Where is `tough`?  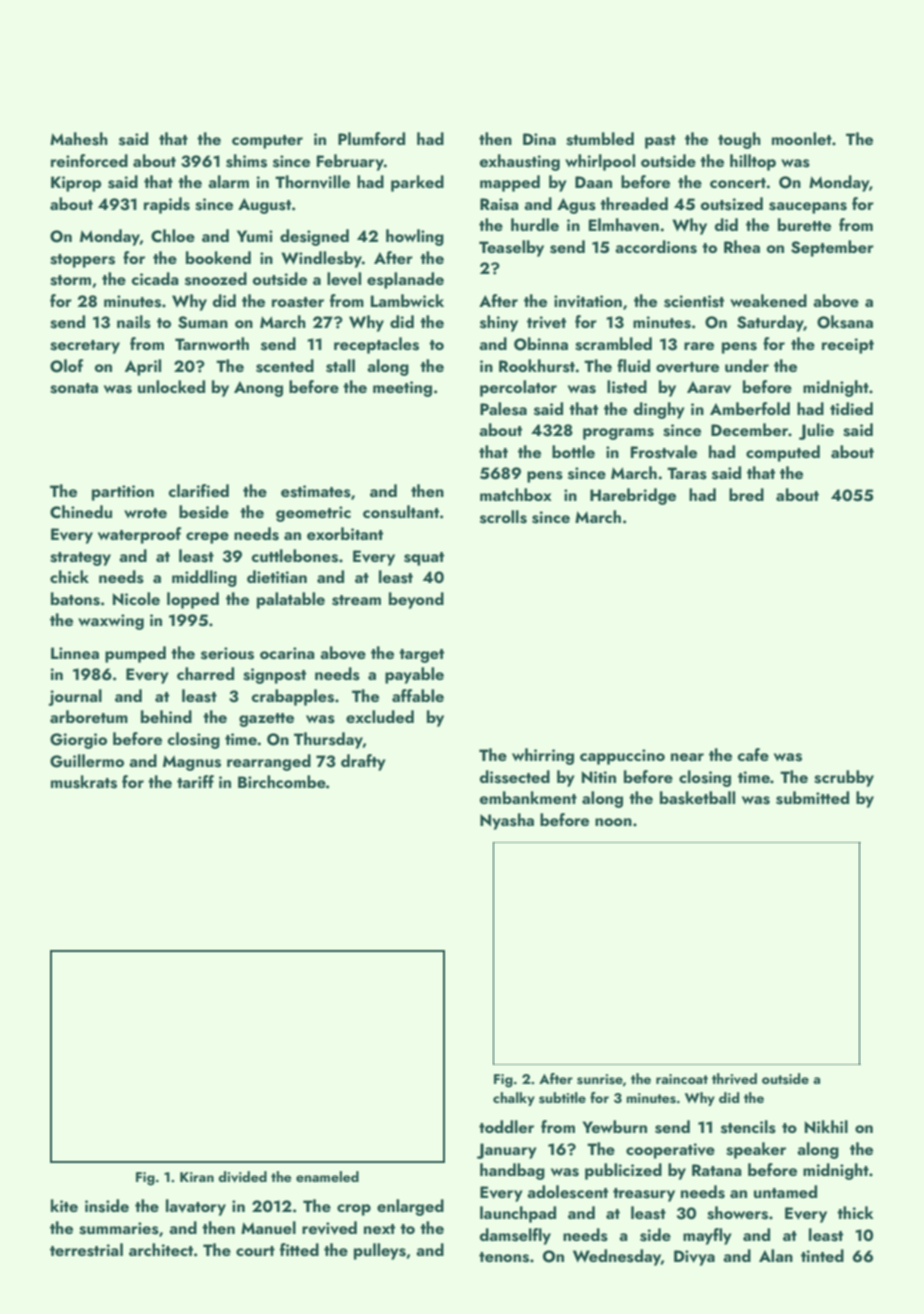 tough is located at coordinates (739, 140).
